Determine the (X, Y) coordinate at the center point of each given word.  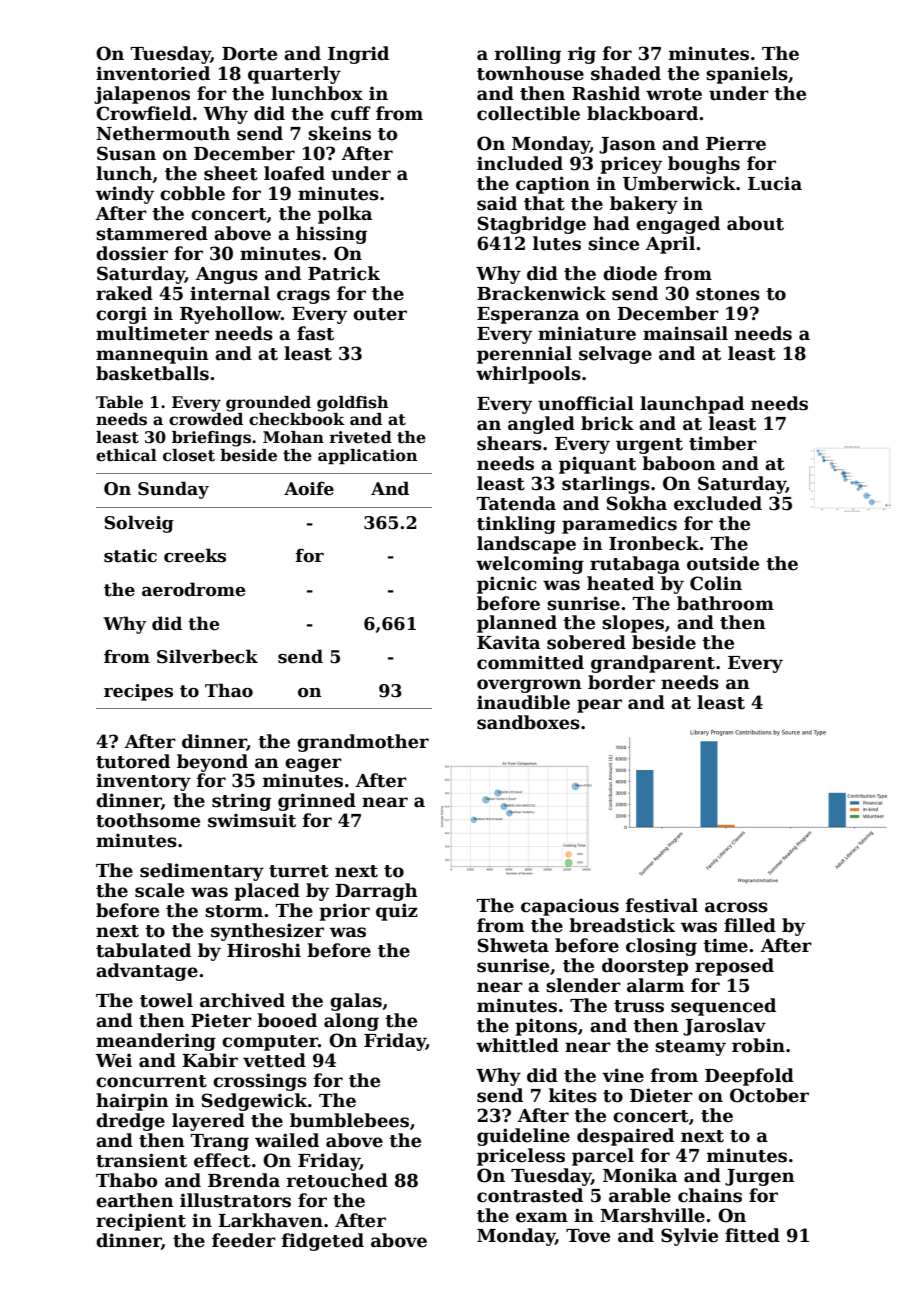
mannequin (152, 355)
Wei (113, 1060)
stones (728, 294)
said (497, 203)
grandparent (653, 664)
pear (599, 706)
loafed (294, 173)
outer (380, 314)
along (351, 1022)
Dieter (661, 1095)
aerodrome (194, 589)
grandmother (363, 743)
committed (530, 662)
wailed (287, 1140)
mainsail (685, 333)
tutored (133, 761)
